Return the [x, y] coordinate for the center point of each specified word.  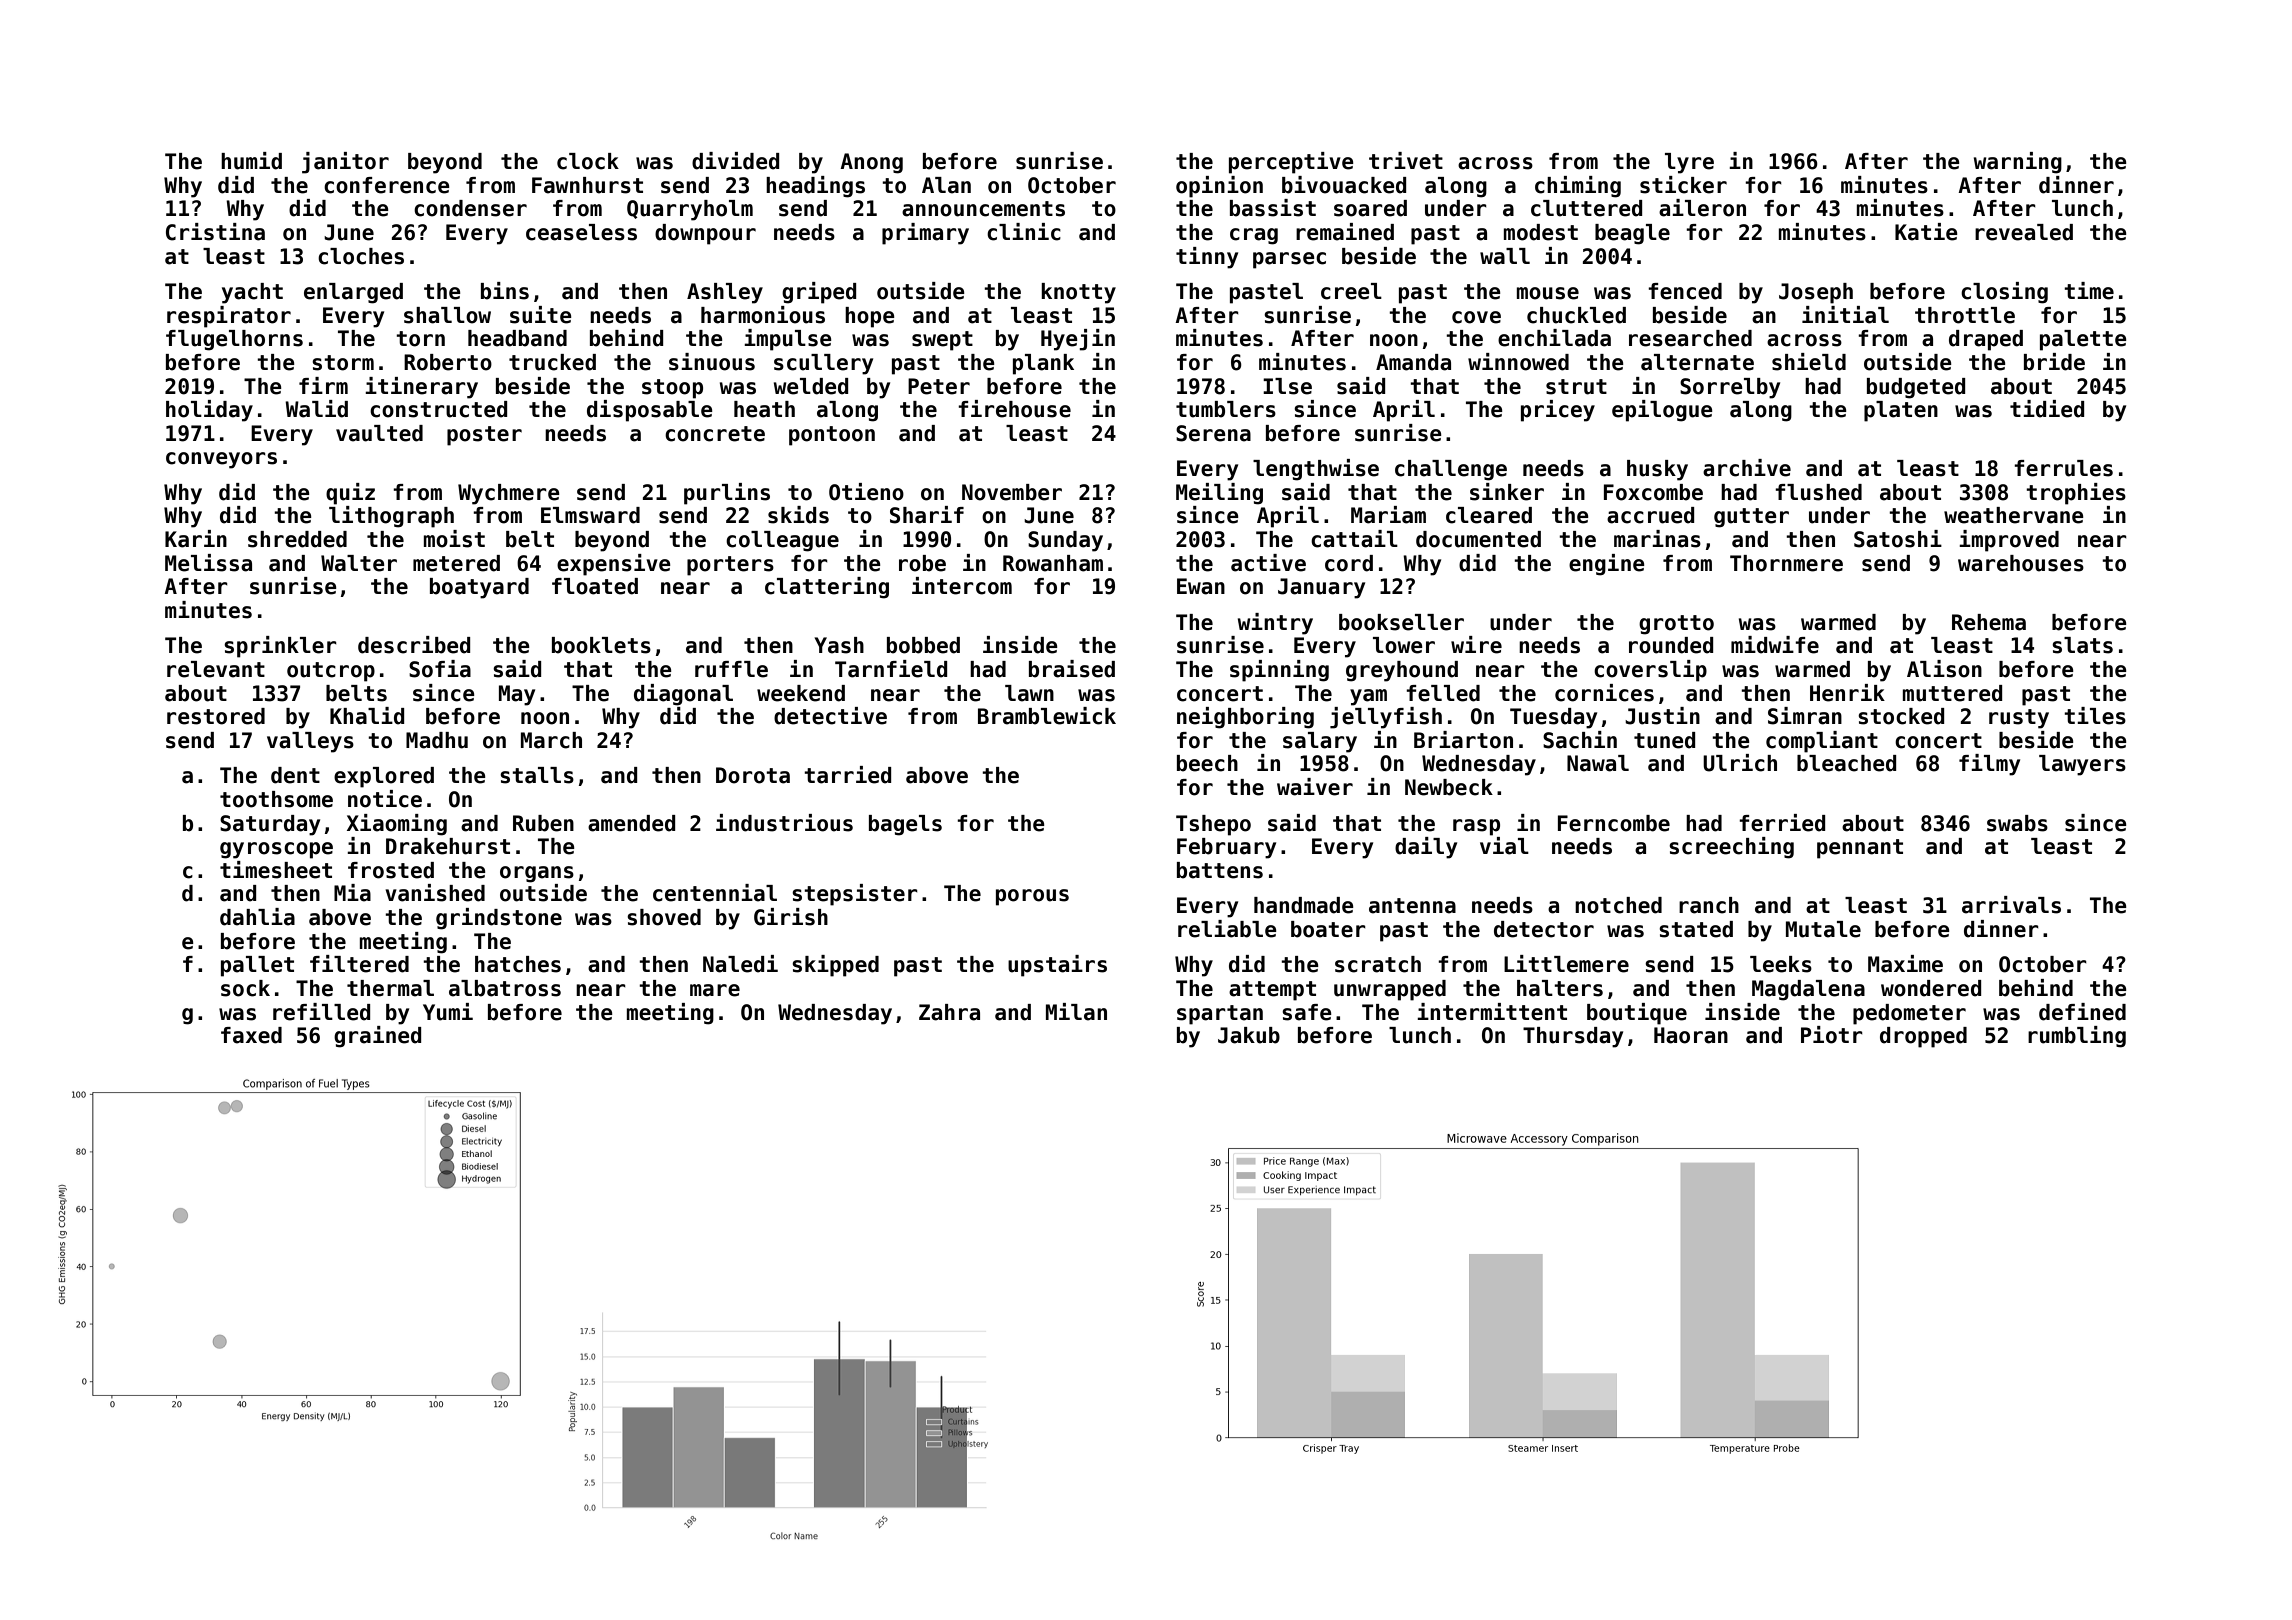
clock [588, 161]
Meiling [1219, 494]
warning [2018, 163]
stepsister [855, 895]
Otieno [866, 492]
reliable [1227, 929]
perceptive [1291, 163]
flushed [1818, 492]
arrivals [2011, 905]
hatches [518, 964]
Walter [359, 563]
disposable [650, 411]
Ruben [543, 823]
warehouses [2021, 563]
